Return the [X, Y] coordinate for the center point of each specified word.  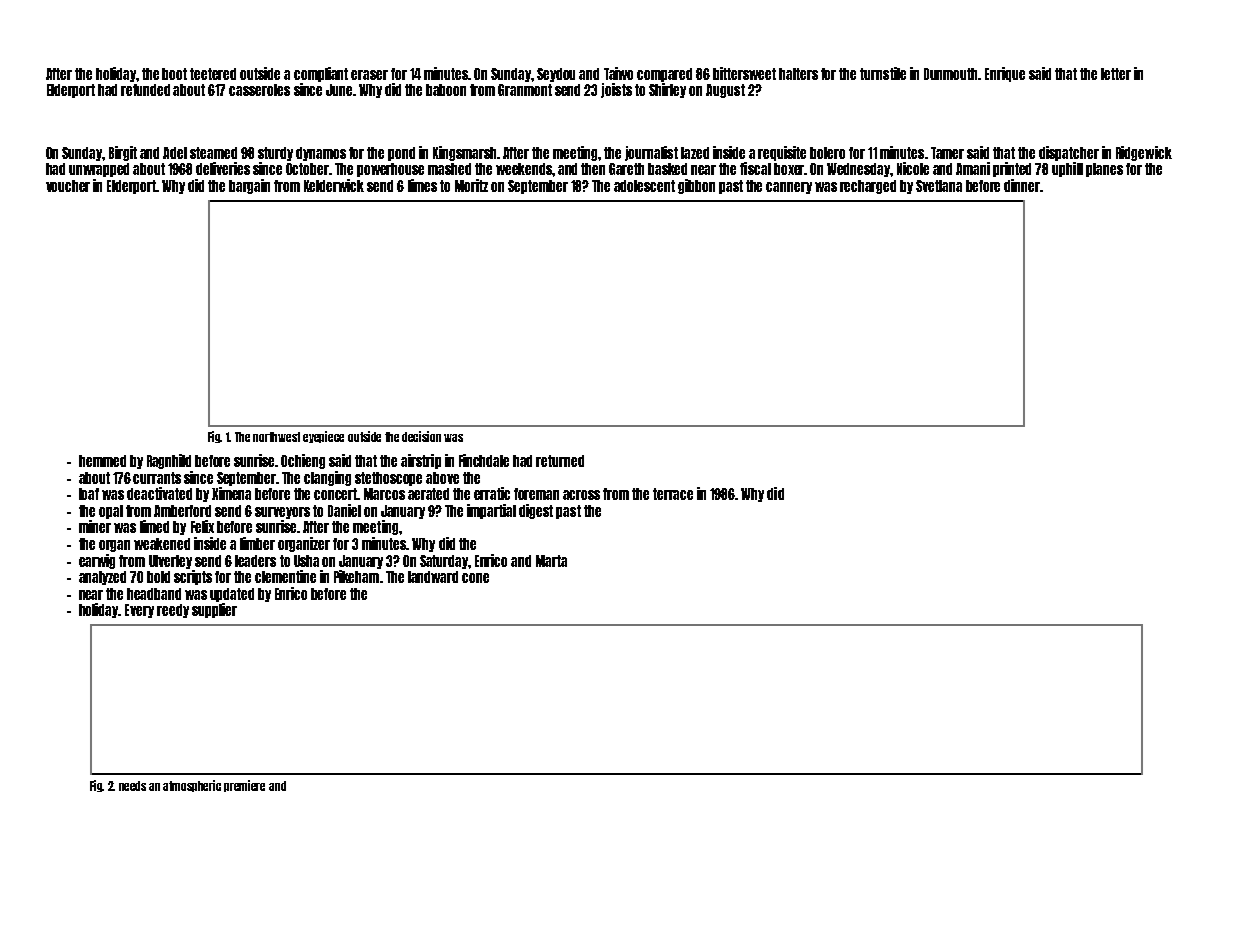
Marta [551, 561]
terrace [673, 494]
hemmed [102, 461]
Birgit [123, 153]
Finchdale [484, 460]
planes [1104, 170]
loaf [89, 494]
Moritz [471, 185]
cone [475, 578]
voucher [68, 186]
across [581, 495]
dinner [1022, 185]
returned [560, 461]
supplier [214, 610]
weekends [524, 169]
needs [132, 786]
